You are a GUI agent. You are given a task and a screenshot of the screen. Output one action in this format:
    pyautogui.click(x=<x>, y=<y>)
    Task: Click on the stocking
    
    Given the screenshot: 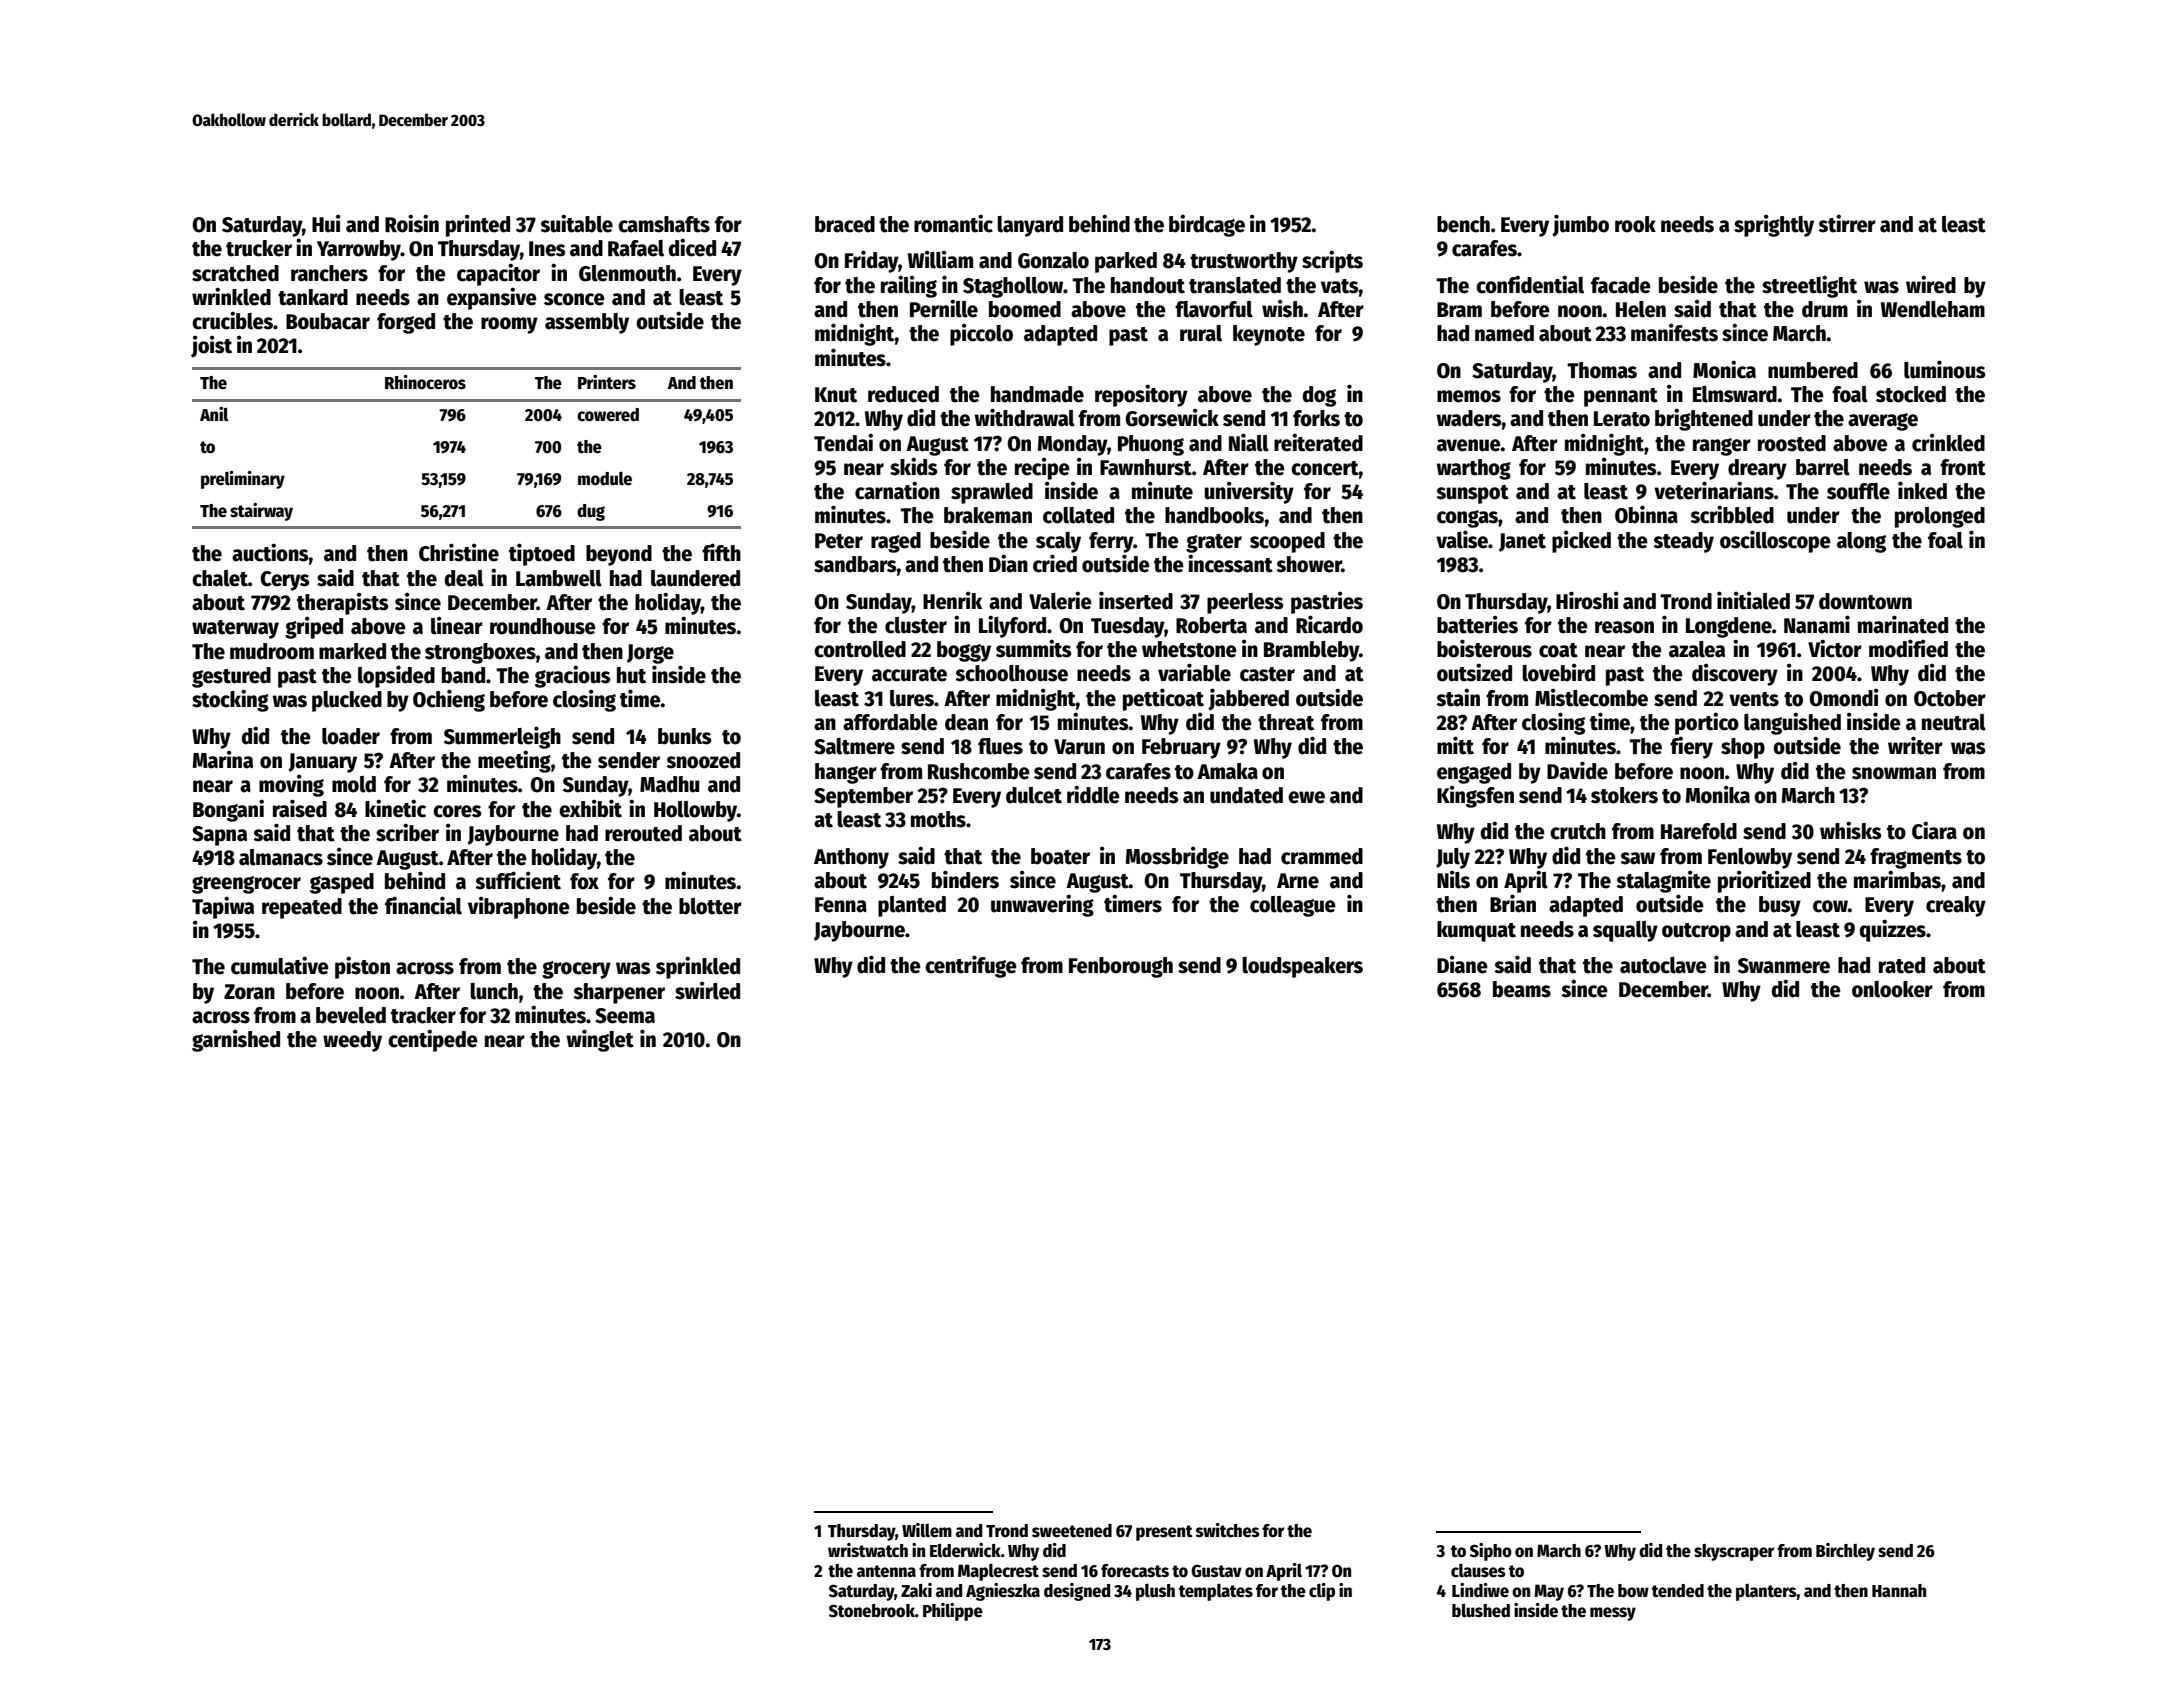 What is the action you would take?
    pyautogui.click(x=230, y=700)
